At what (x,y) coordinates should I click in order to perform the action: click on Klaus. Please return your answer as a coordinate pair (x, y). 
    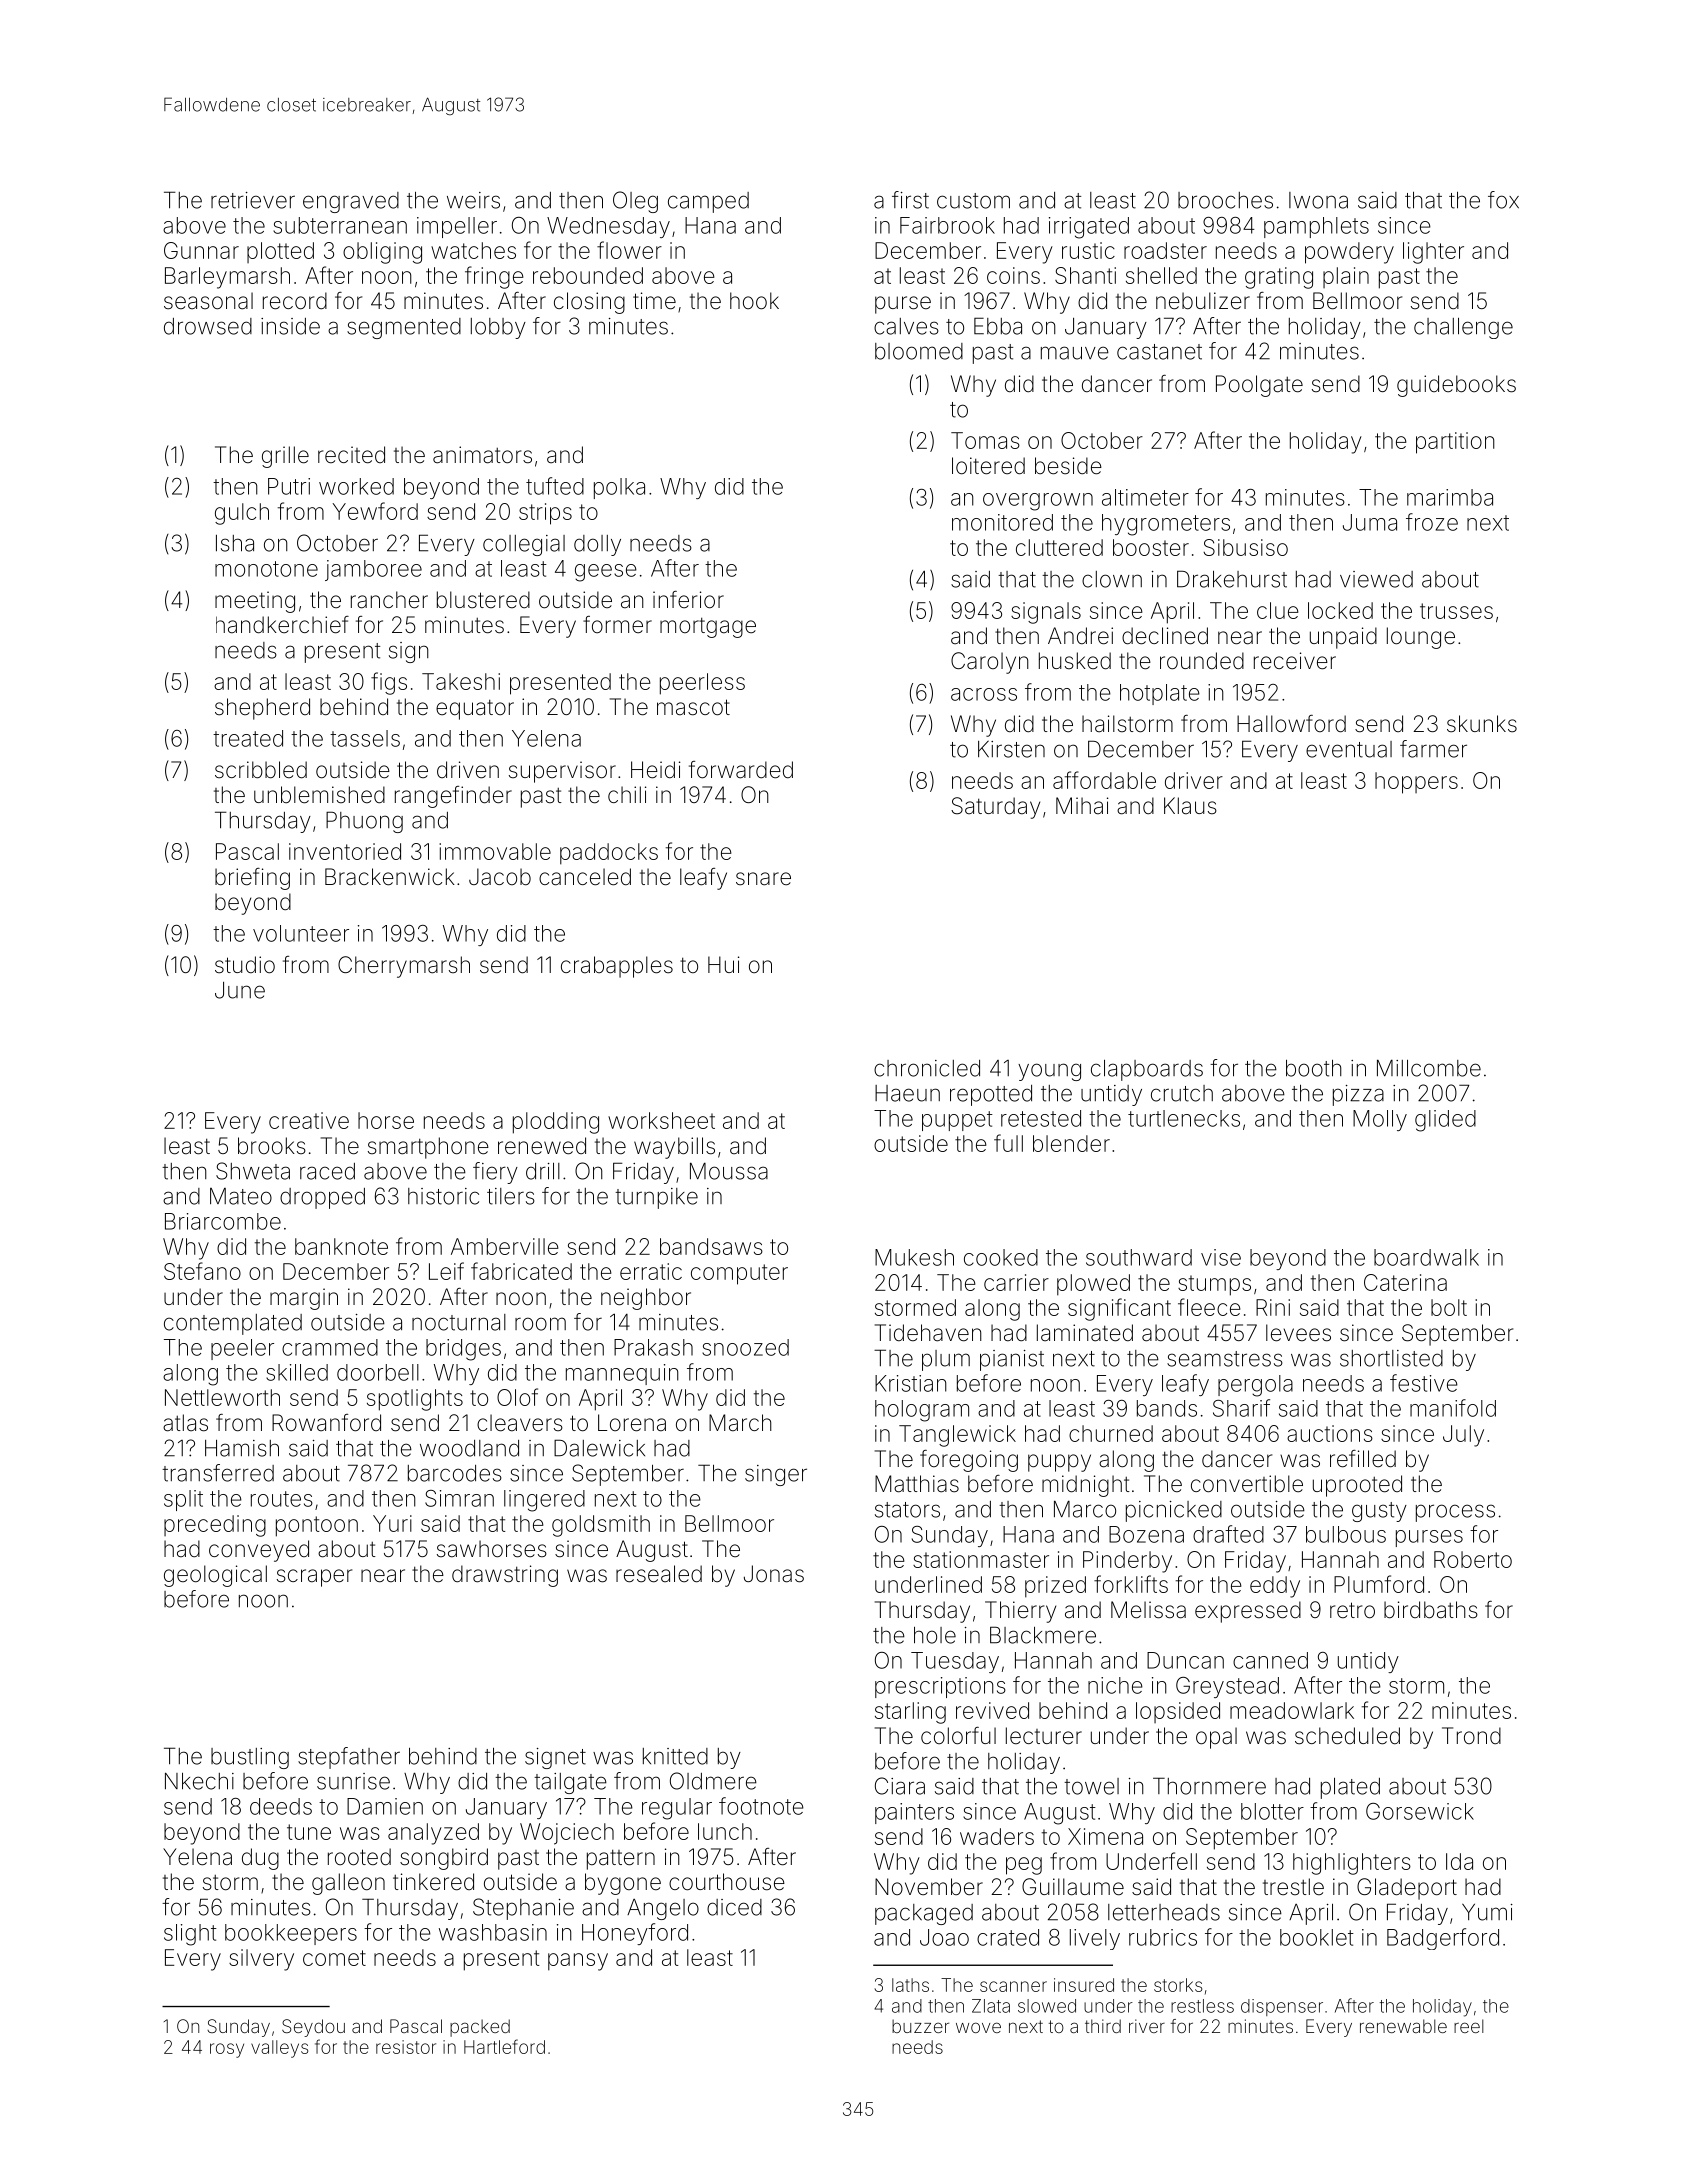
    Looking at the image, I should click on (1190, 806).
